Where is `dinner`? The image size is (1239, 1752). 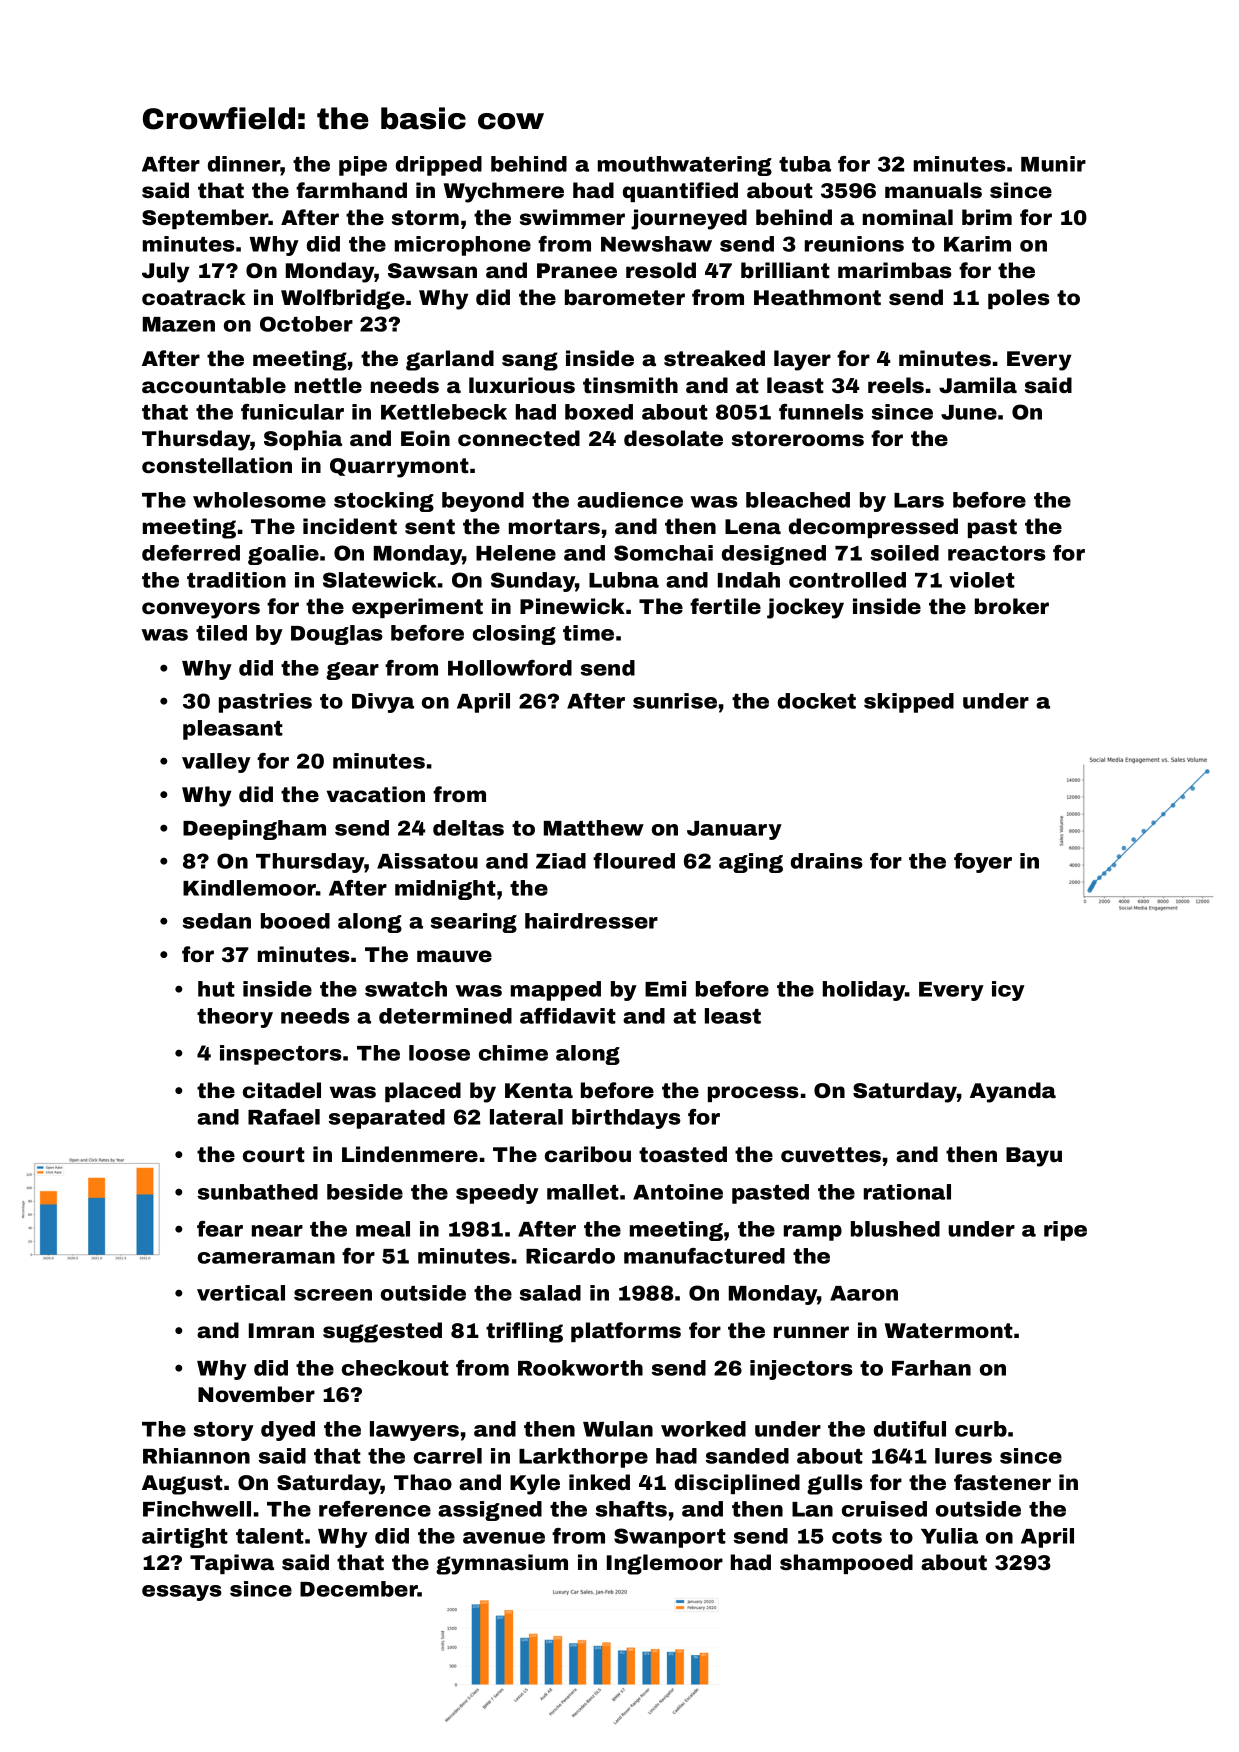
dinner is located at coordinates (244, 164).
